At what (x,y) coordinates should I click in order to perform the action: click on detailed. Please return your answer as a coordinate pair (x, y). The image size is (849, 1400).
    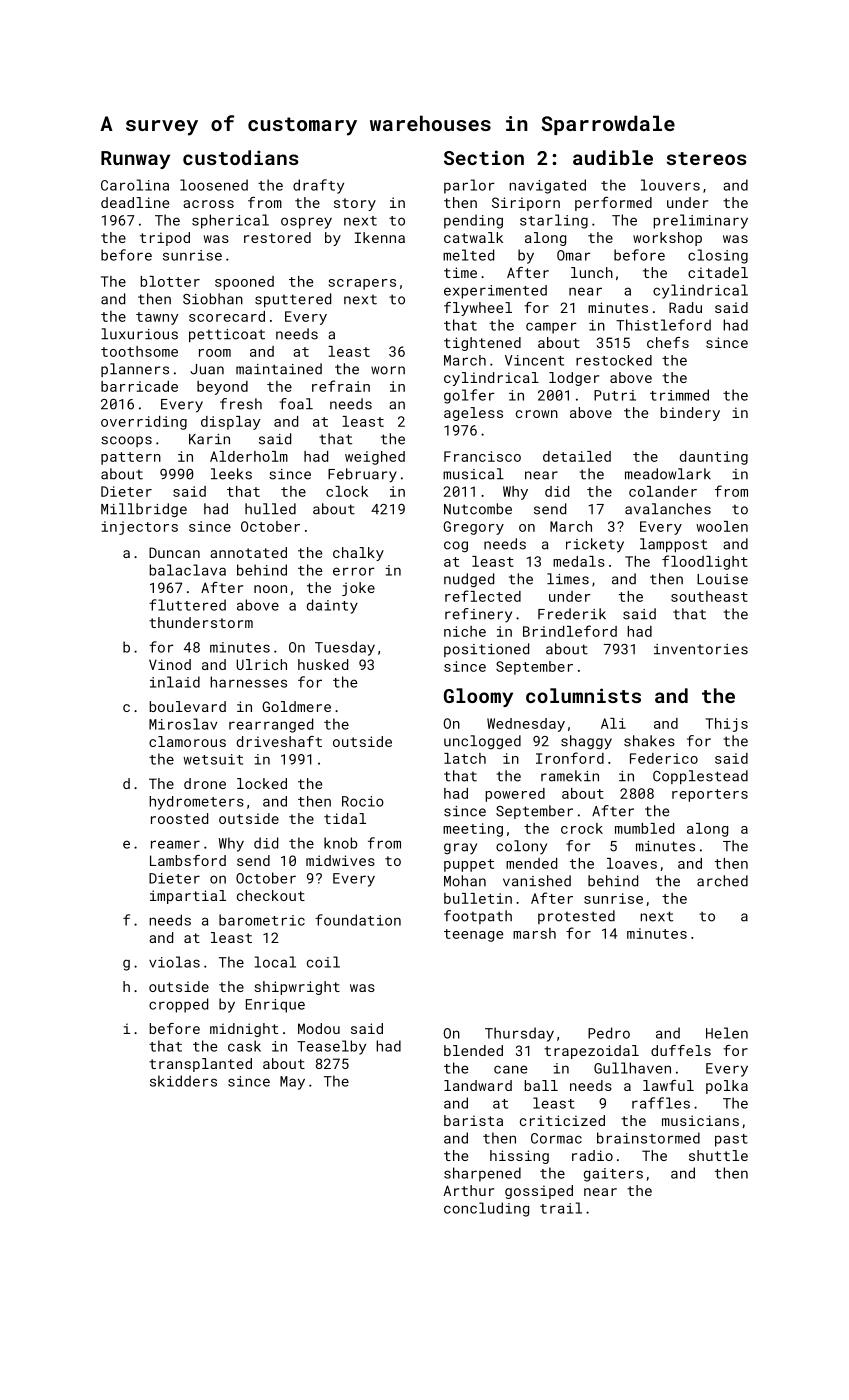
    Looking at the image, I should click on (577, 456).
